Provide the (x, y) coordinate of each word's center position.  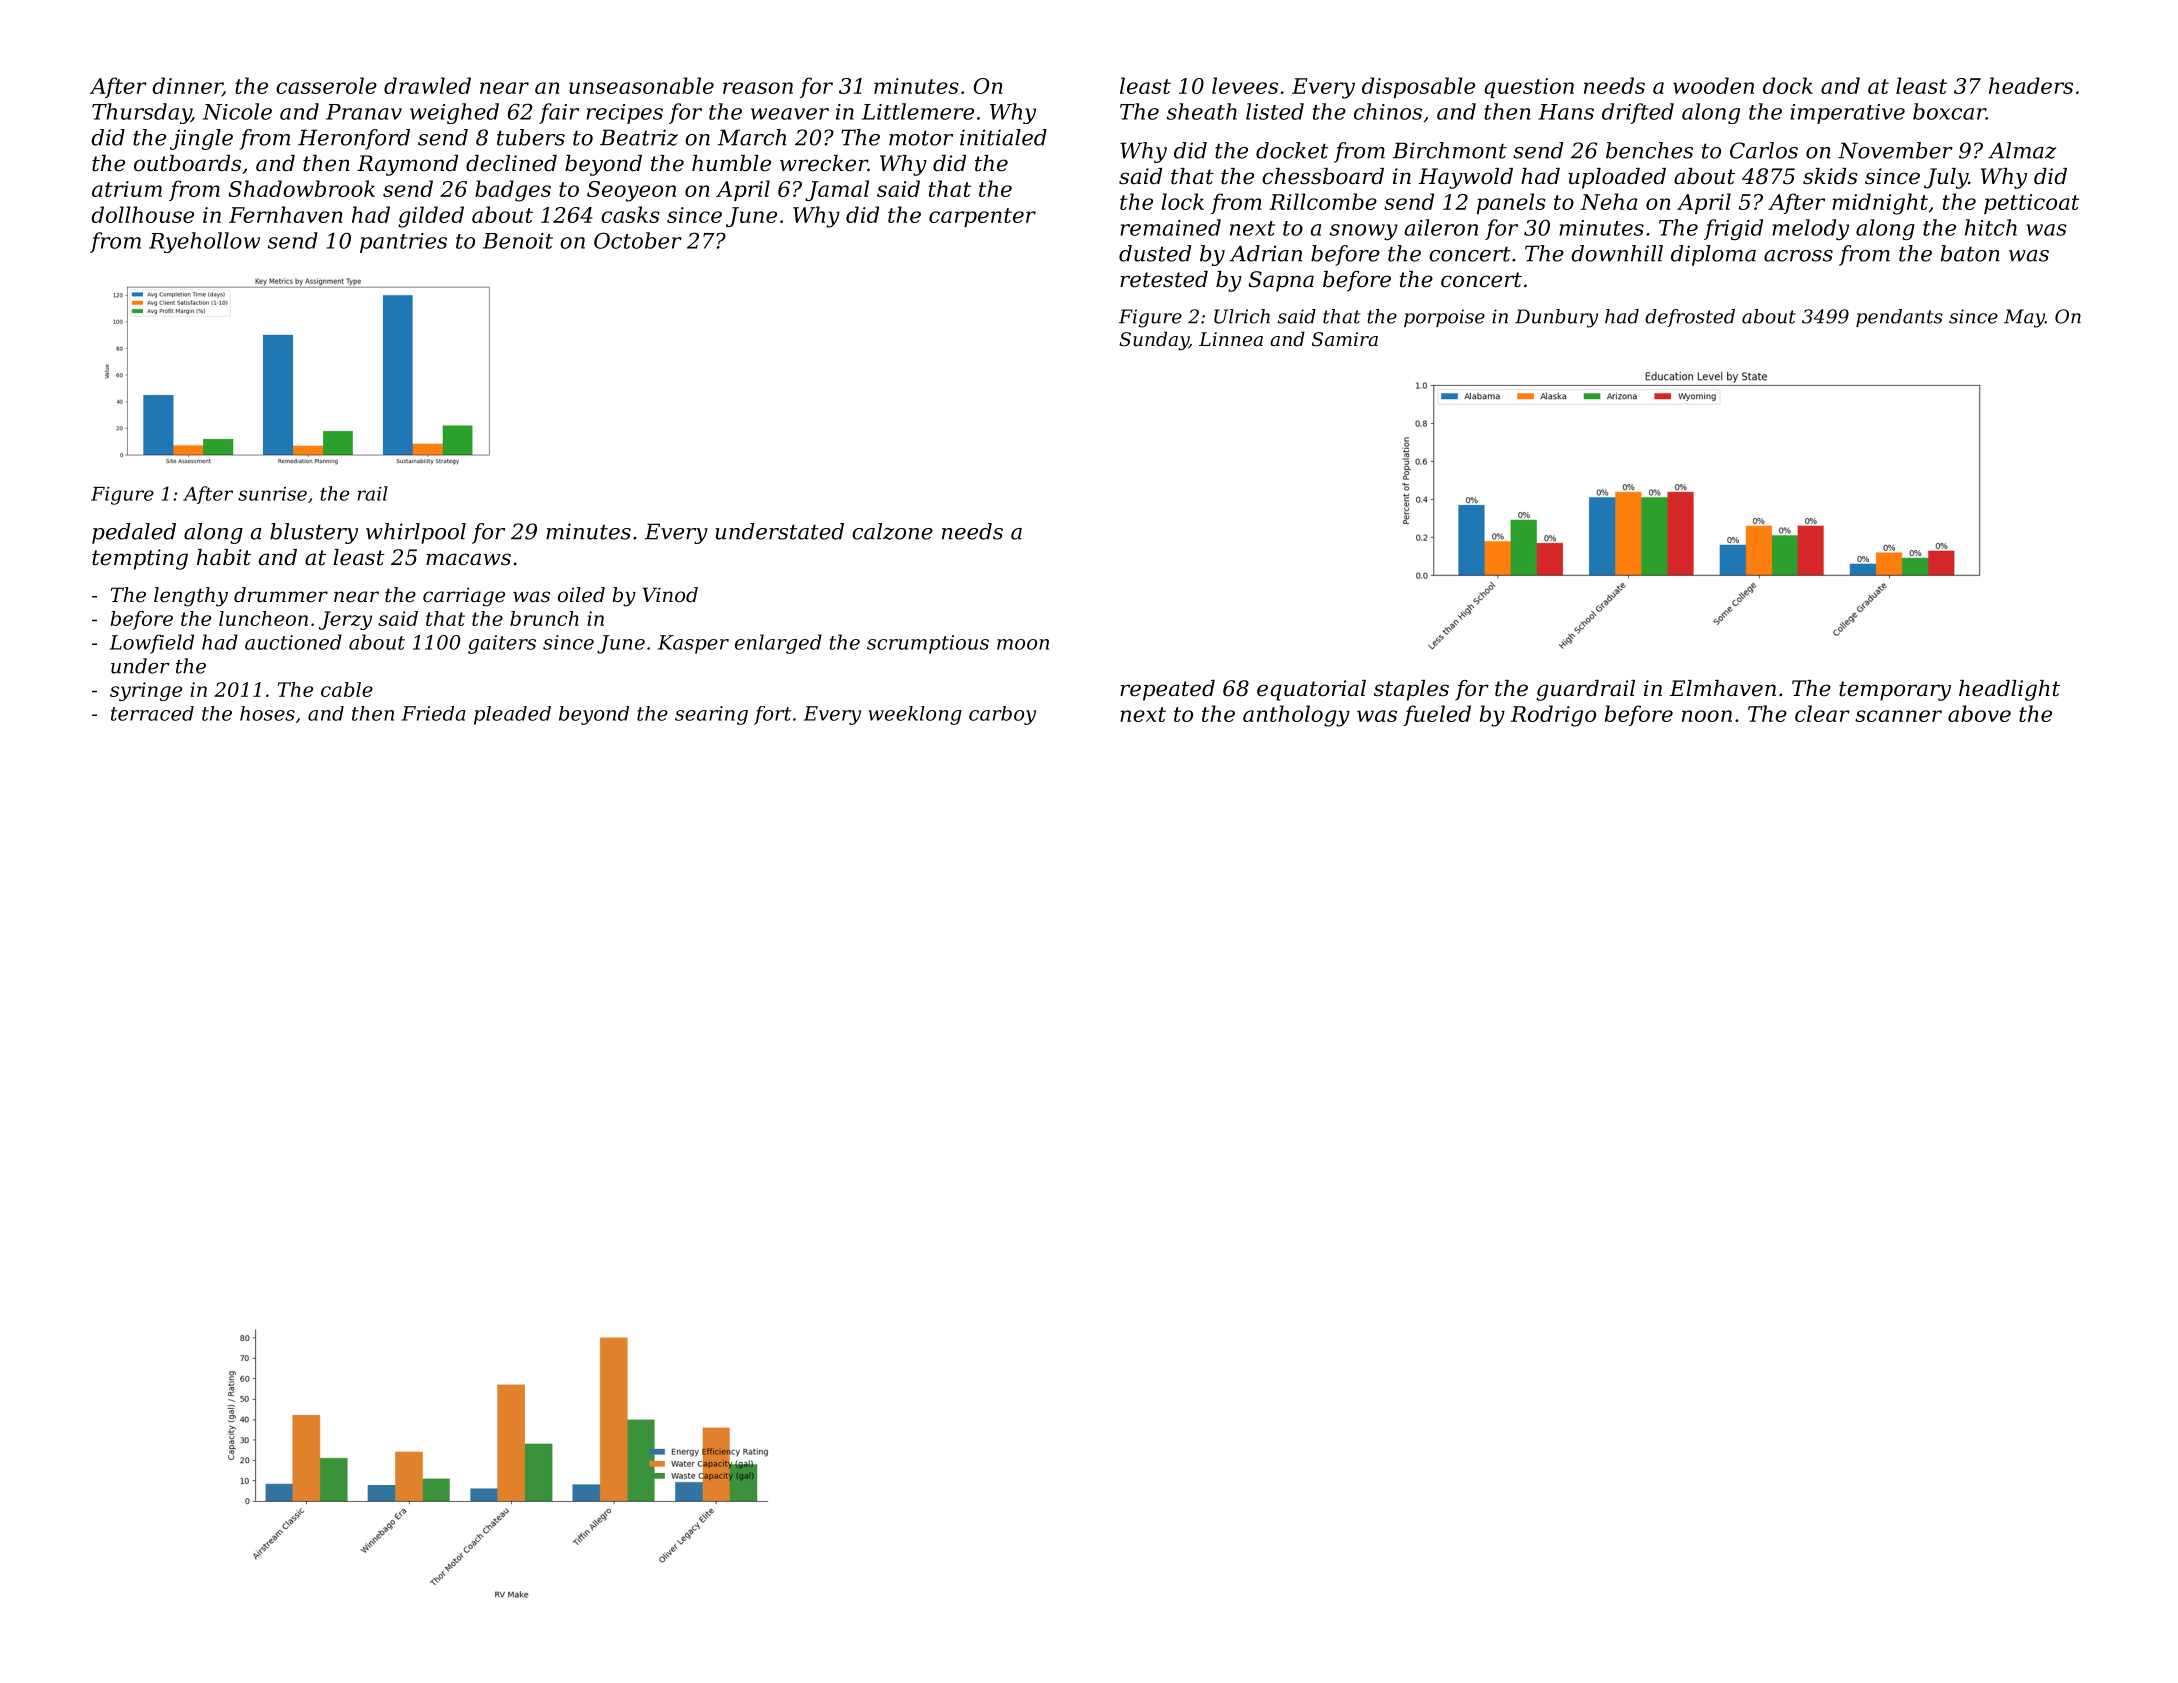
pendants (1899, 318)
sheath (1202, 111)
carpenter (982, 217)
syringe (146, 691)
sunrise (272, 494)
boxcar (1949, 111)
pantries (403, 243)
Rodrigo (1553, 716)
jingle (201, 139)
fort (772, 715)
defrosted (1690, 318)
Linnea (1231, 339)
